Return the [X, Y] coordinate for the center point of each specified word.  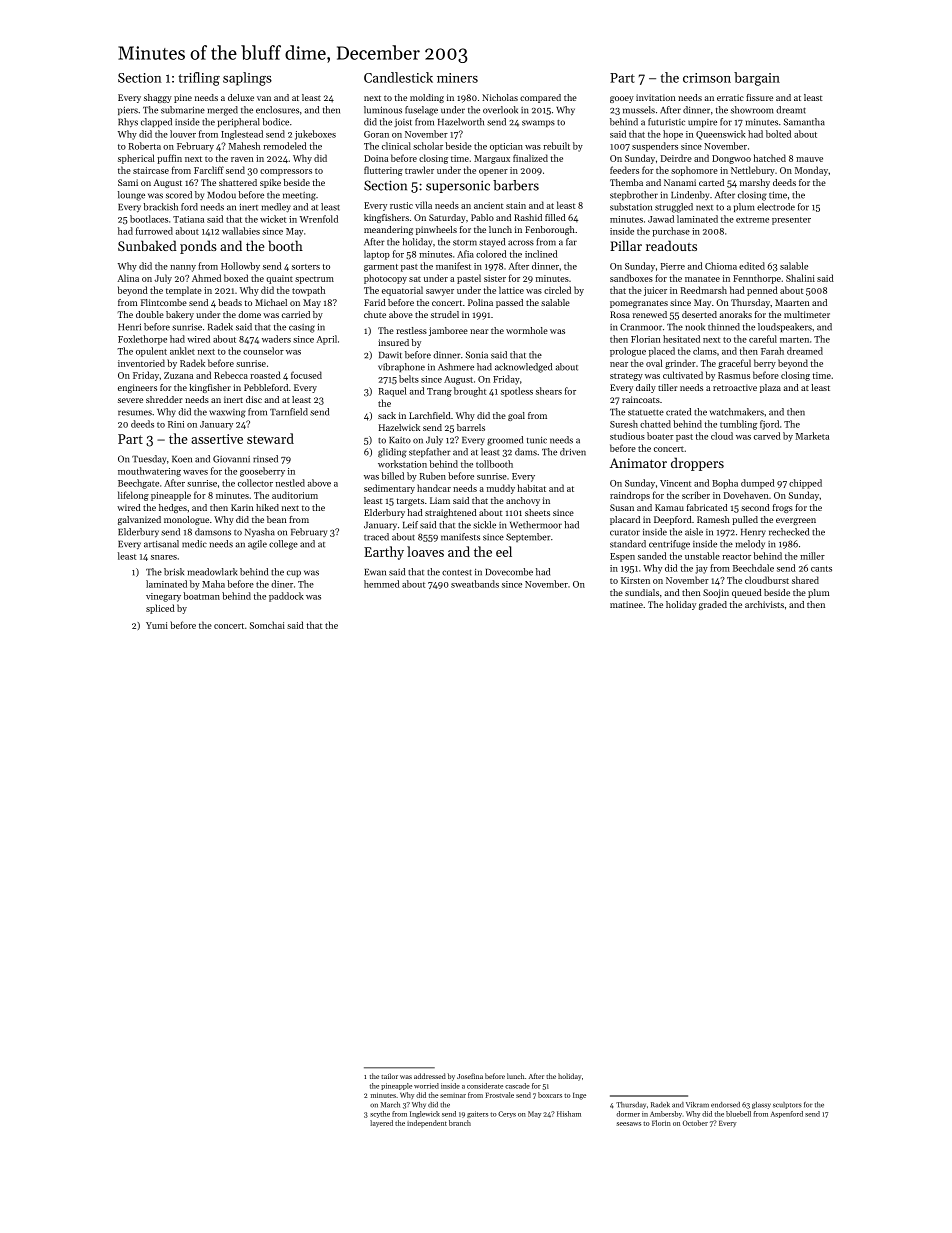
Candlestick [398, 77]
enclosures [277, 110]
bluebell [738, 1114]
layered [381, 1123]
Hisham [569, 1114]
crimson [707, 78]
